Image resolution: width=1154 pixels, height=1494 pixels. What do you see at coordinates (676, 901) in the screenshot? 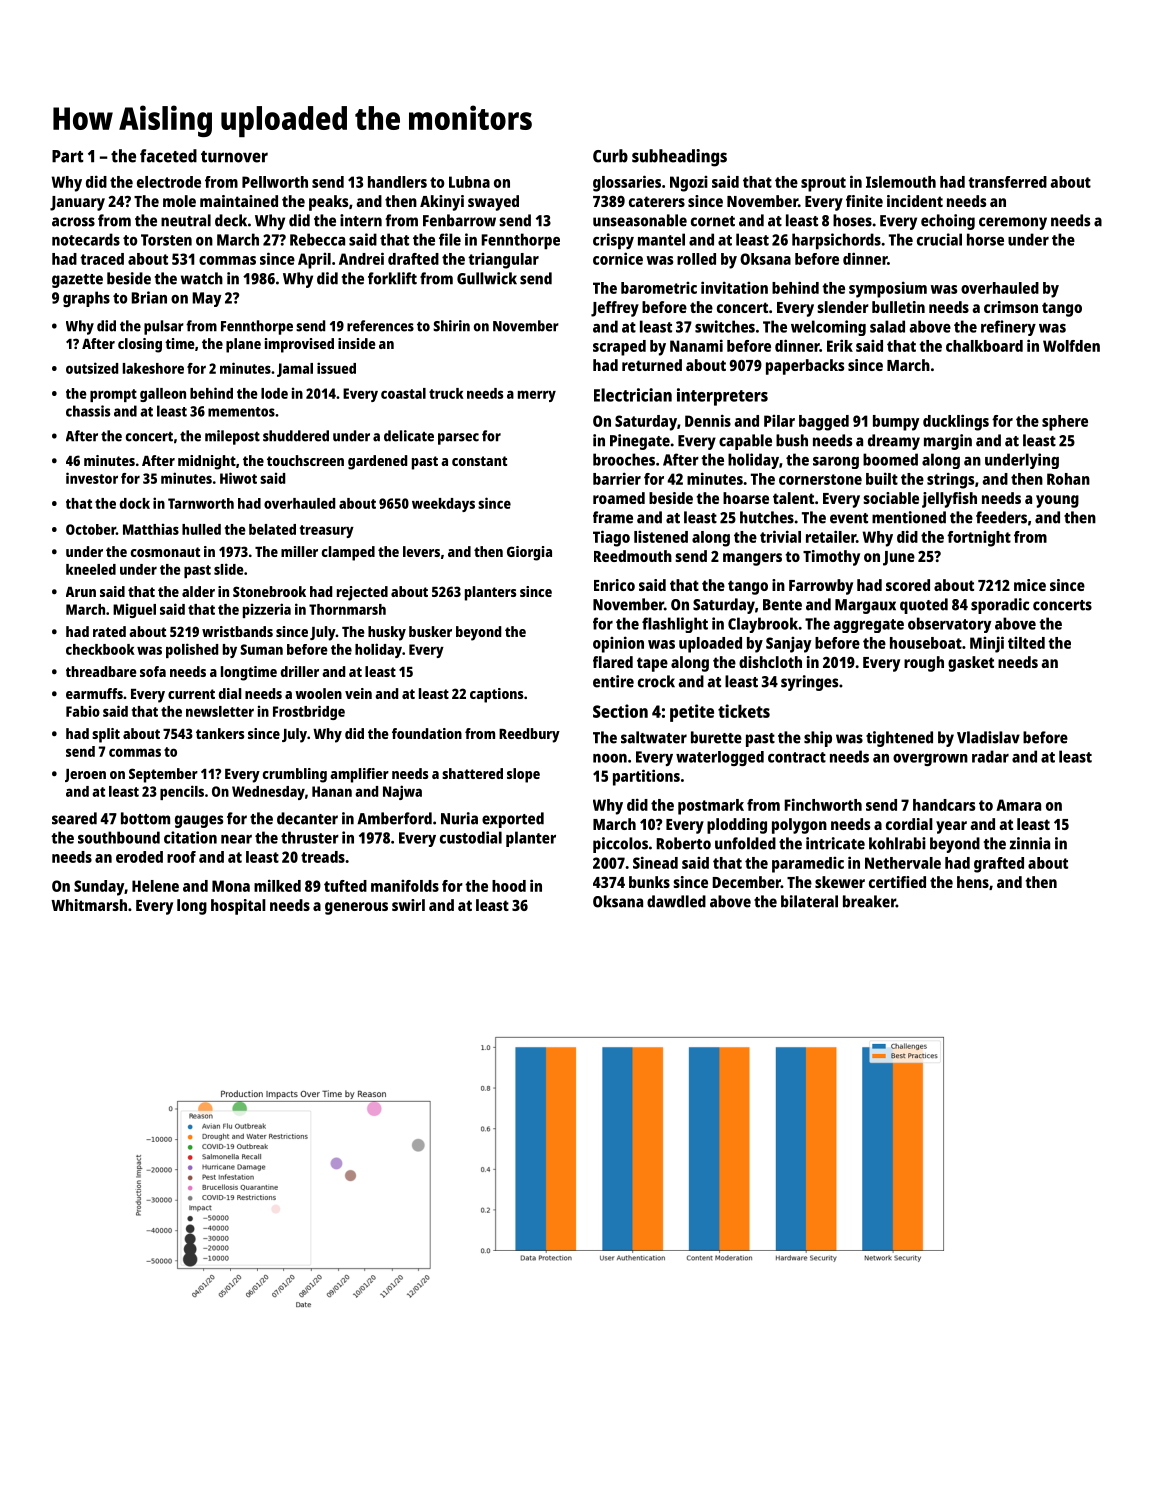
I see `dawdled` at bounding box center [676, 901].
